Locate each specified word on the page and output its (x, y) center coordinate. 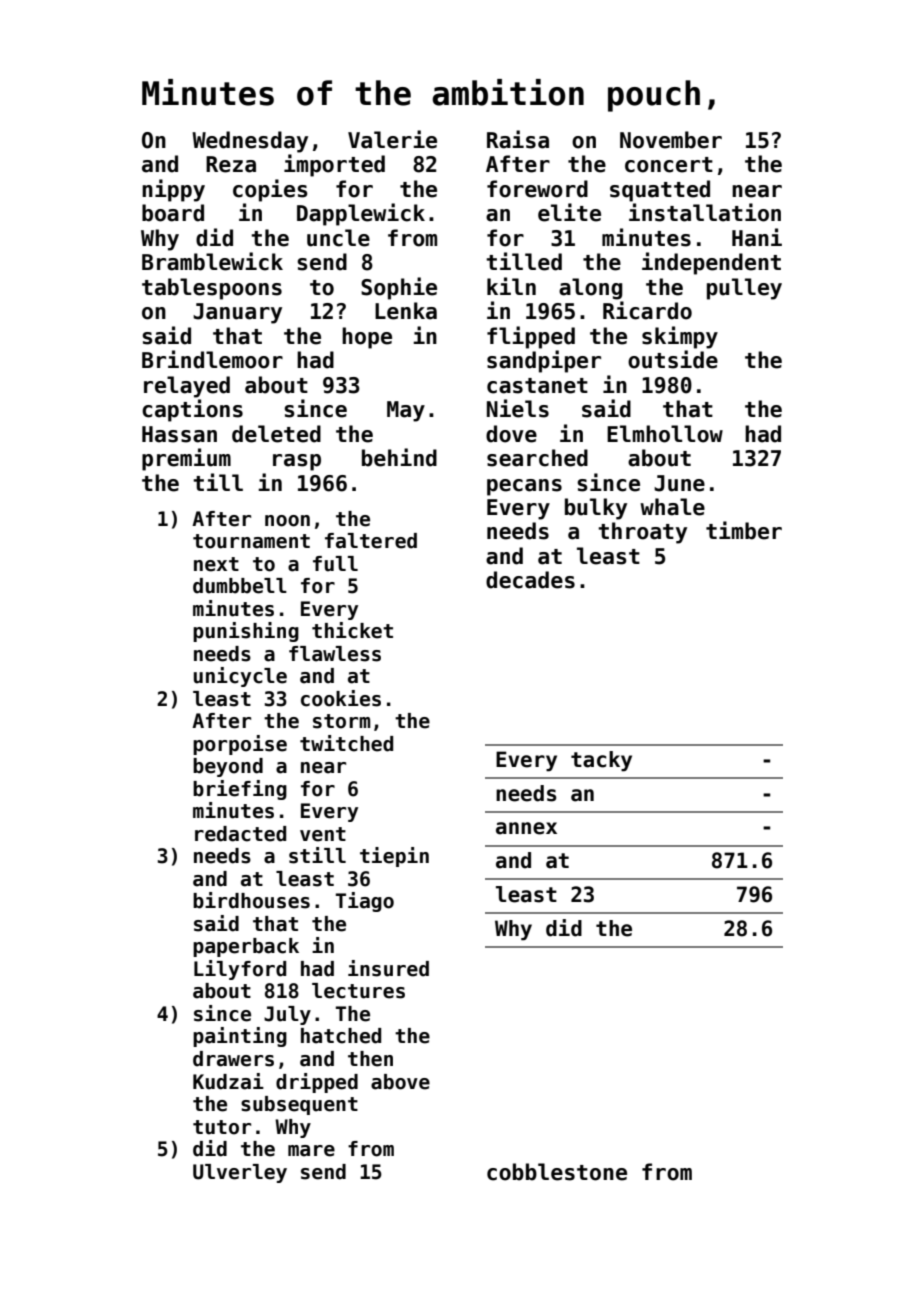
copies (270, 190)
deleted (276, 434)
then (370, 1059)
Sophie (399, 288)
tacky (601, 761)
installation (705, 212)
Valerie (392, 139)
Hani (757, 237)
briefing (240, 790)
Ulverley (240, 1173)
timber (744, 530)
